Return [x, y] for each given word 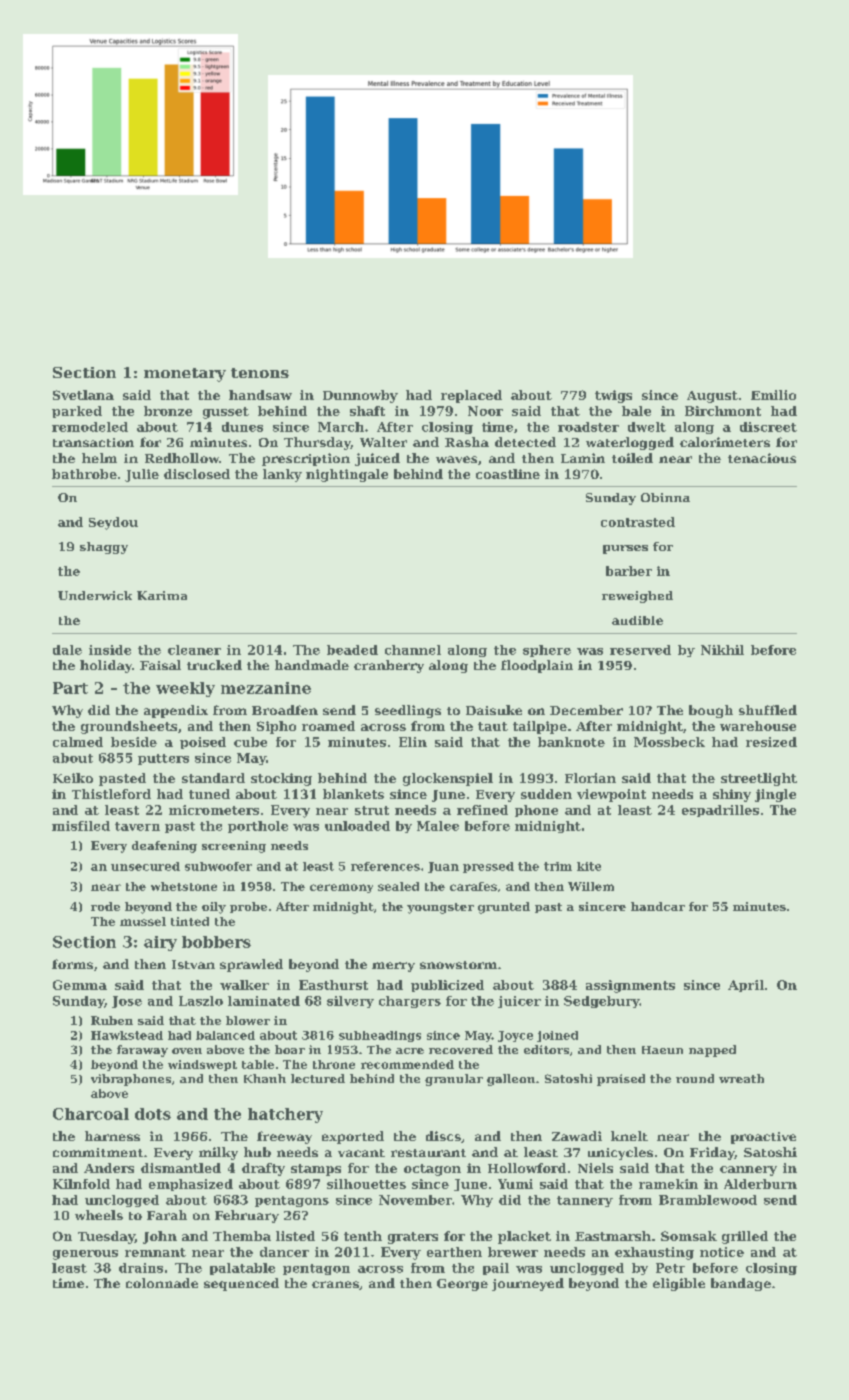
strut [372, 810]
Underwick [95, 595]
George [462, 1285]
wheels [99, 1215]
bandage [741, 1284]
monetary [185, 375]
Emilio [773, 395]
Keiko [73, 778]
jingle [775, 795]
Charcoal [91, 1114]
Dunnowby [360, 396]
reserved [640, 650]
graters [413, 1238]
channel [413, 650]
